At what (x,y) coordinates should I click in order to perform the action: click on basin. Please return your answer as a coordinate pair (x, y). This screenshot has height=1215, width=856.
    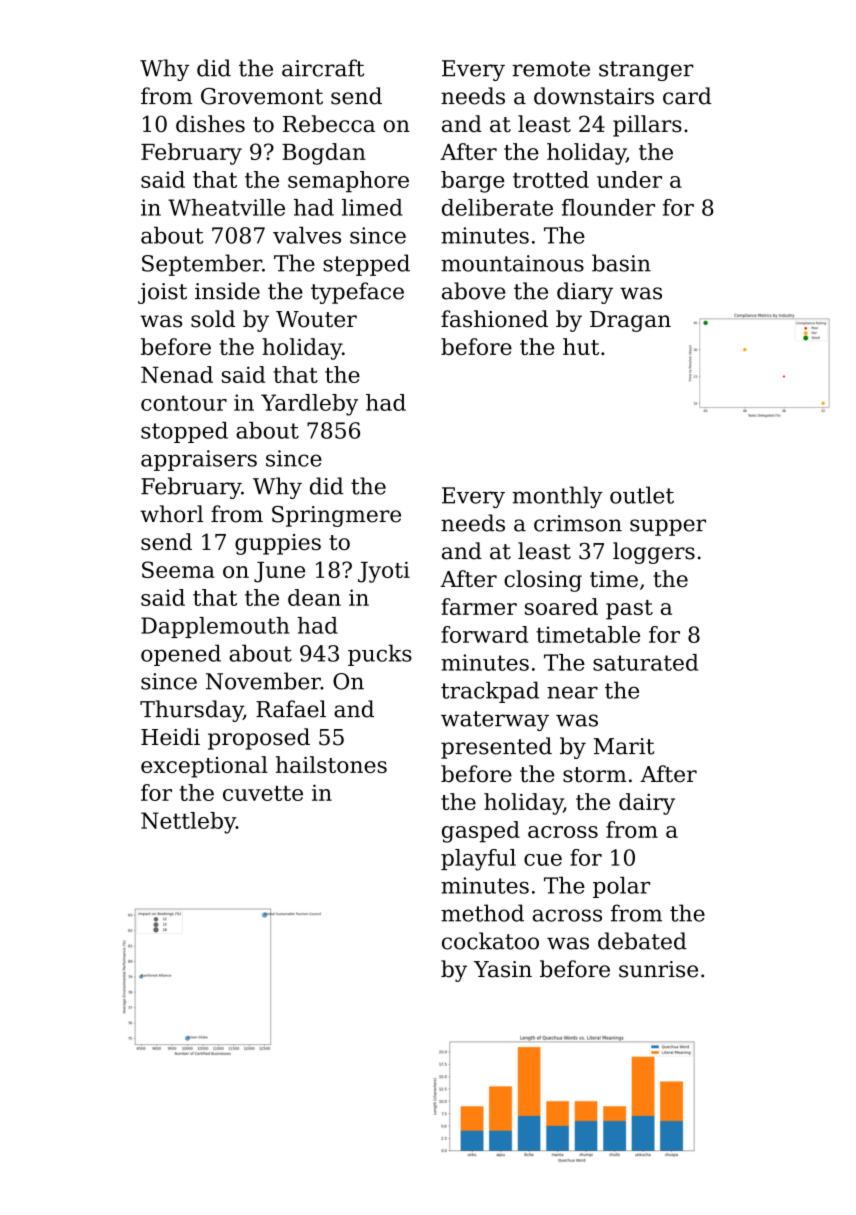
    Looking at the image, I should click on (621, 263).
